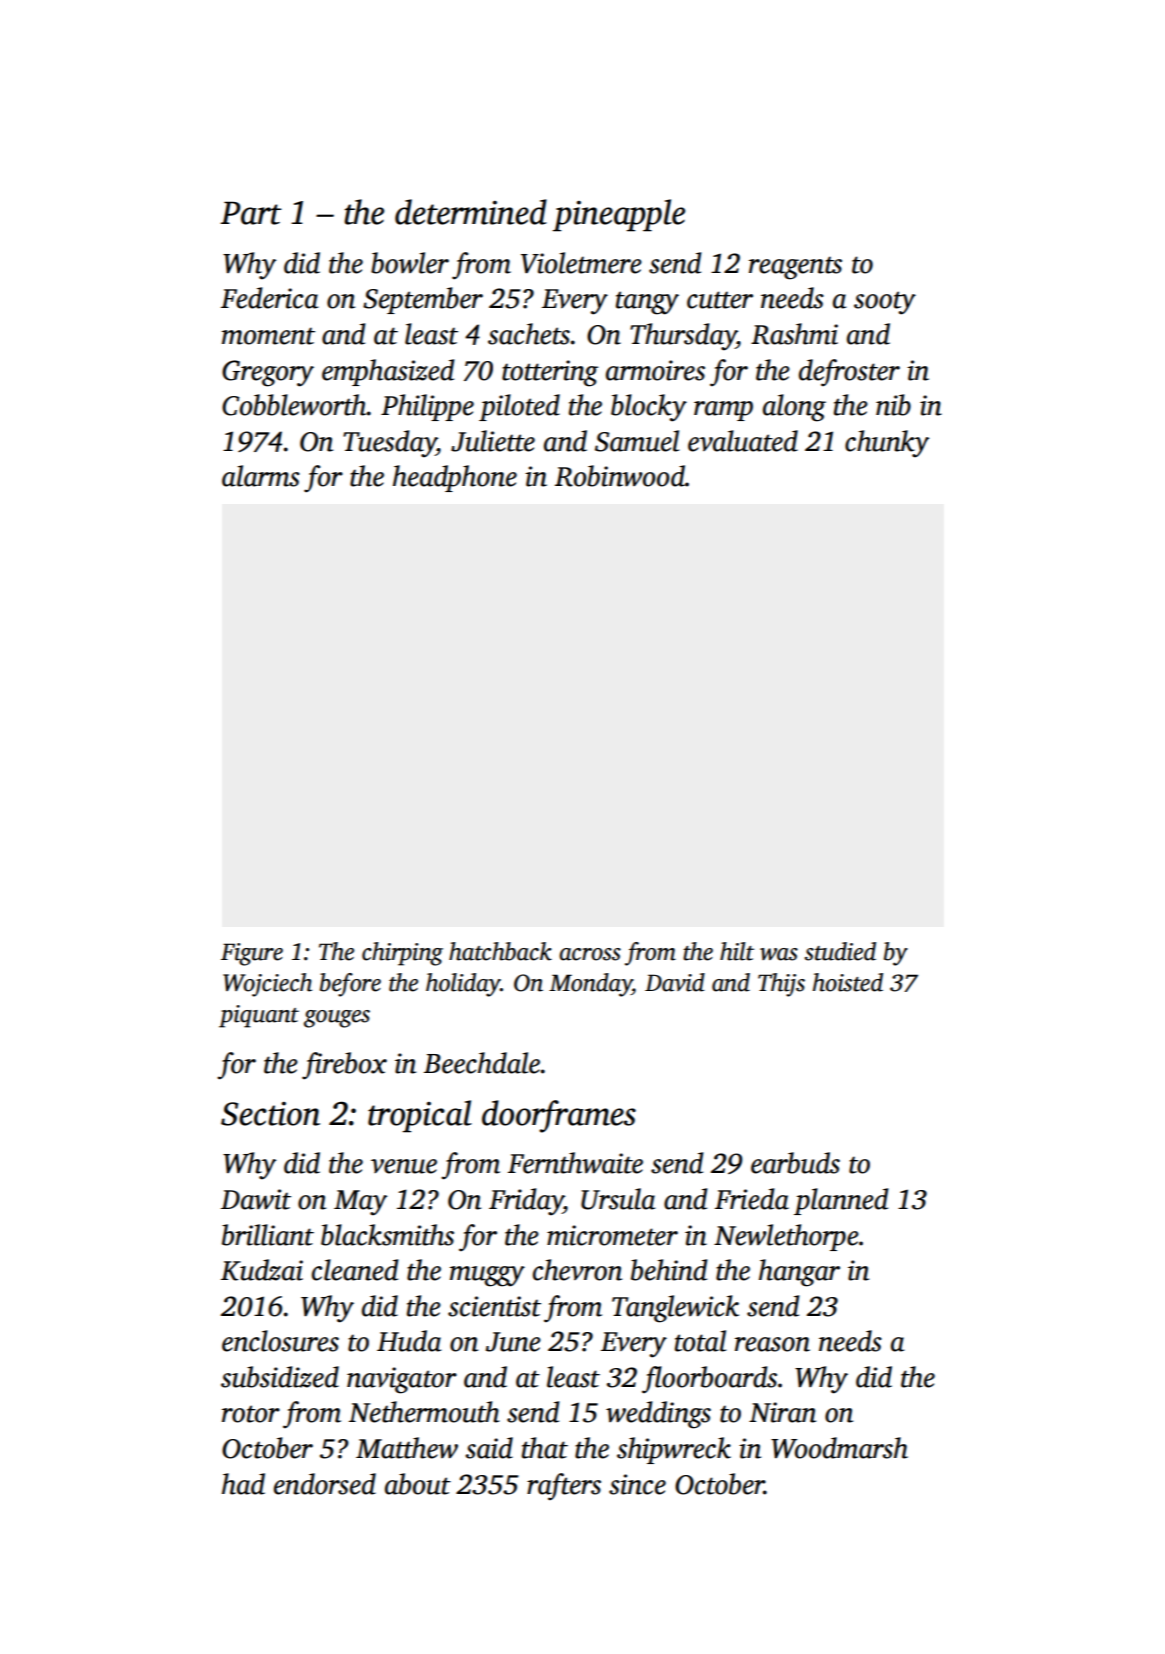  What do you see at coordinates (268, 336) in the document?
I see `moment` at bounding box center [268, 336].
